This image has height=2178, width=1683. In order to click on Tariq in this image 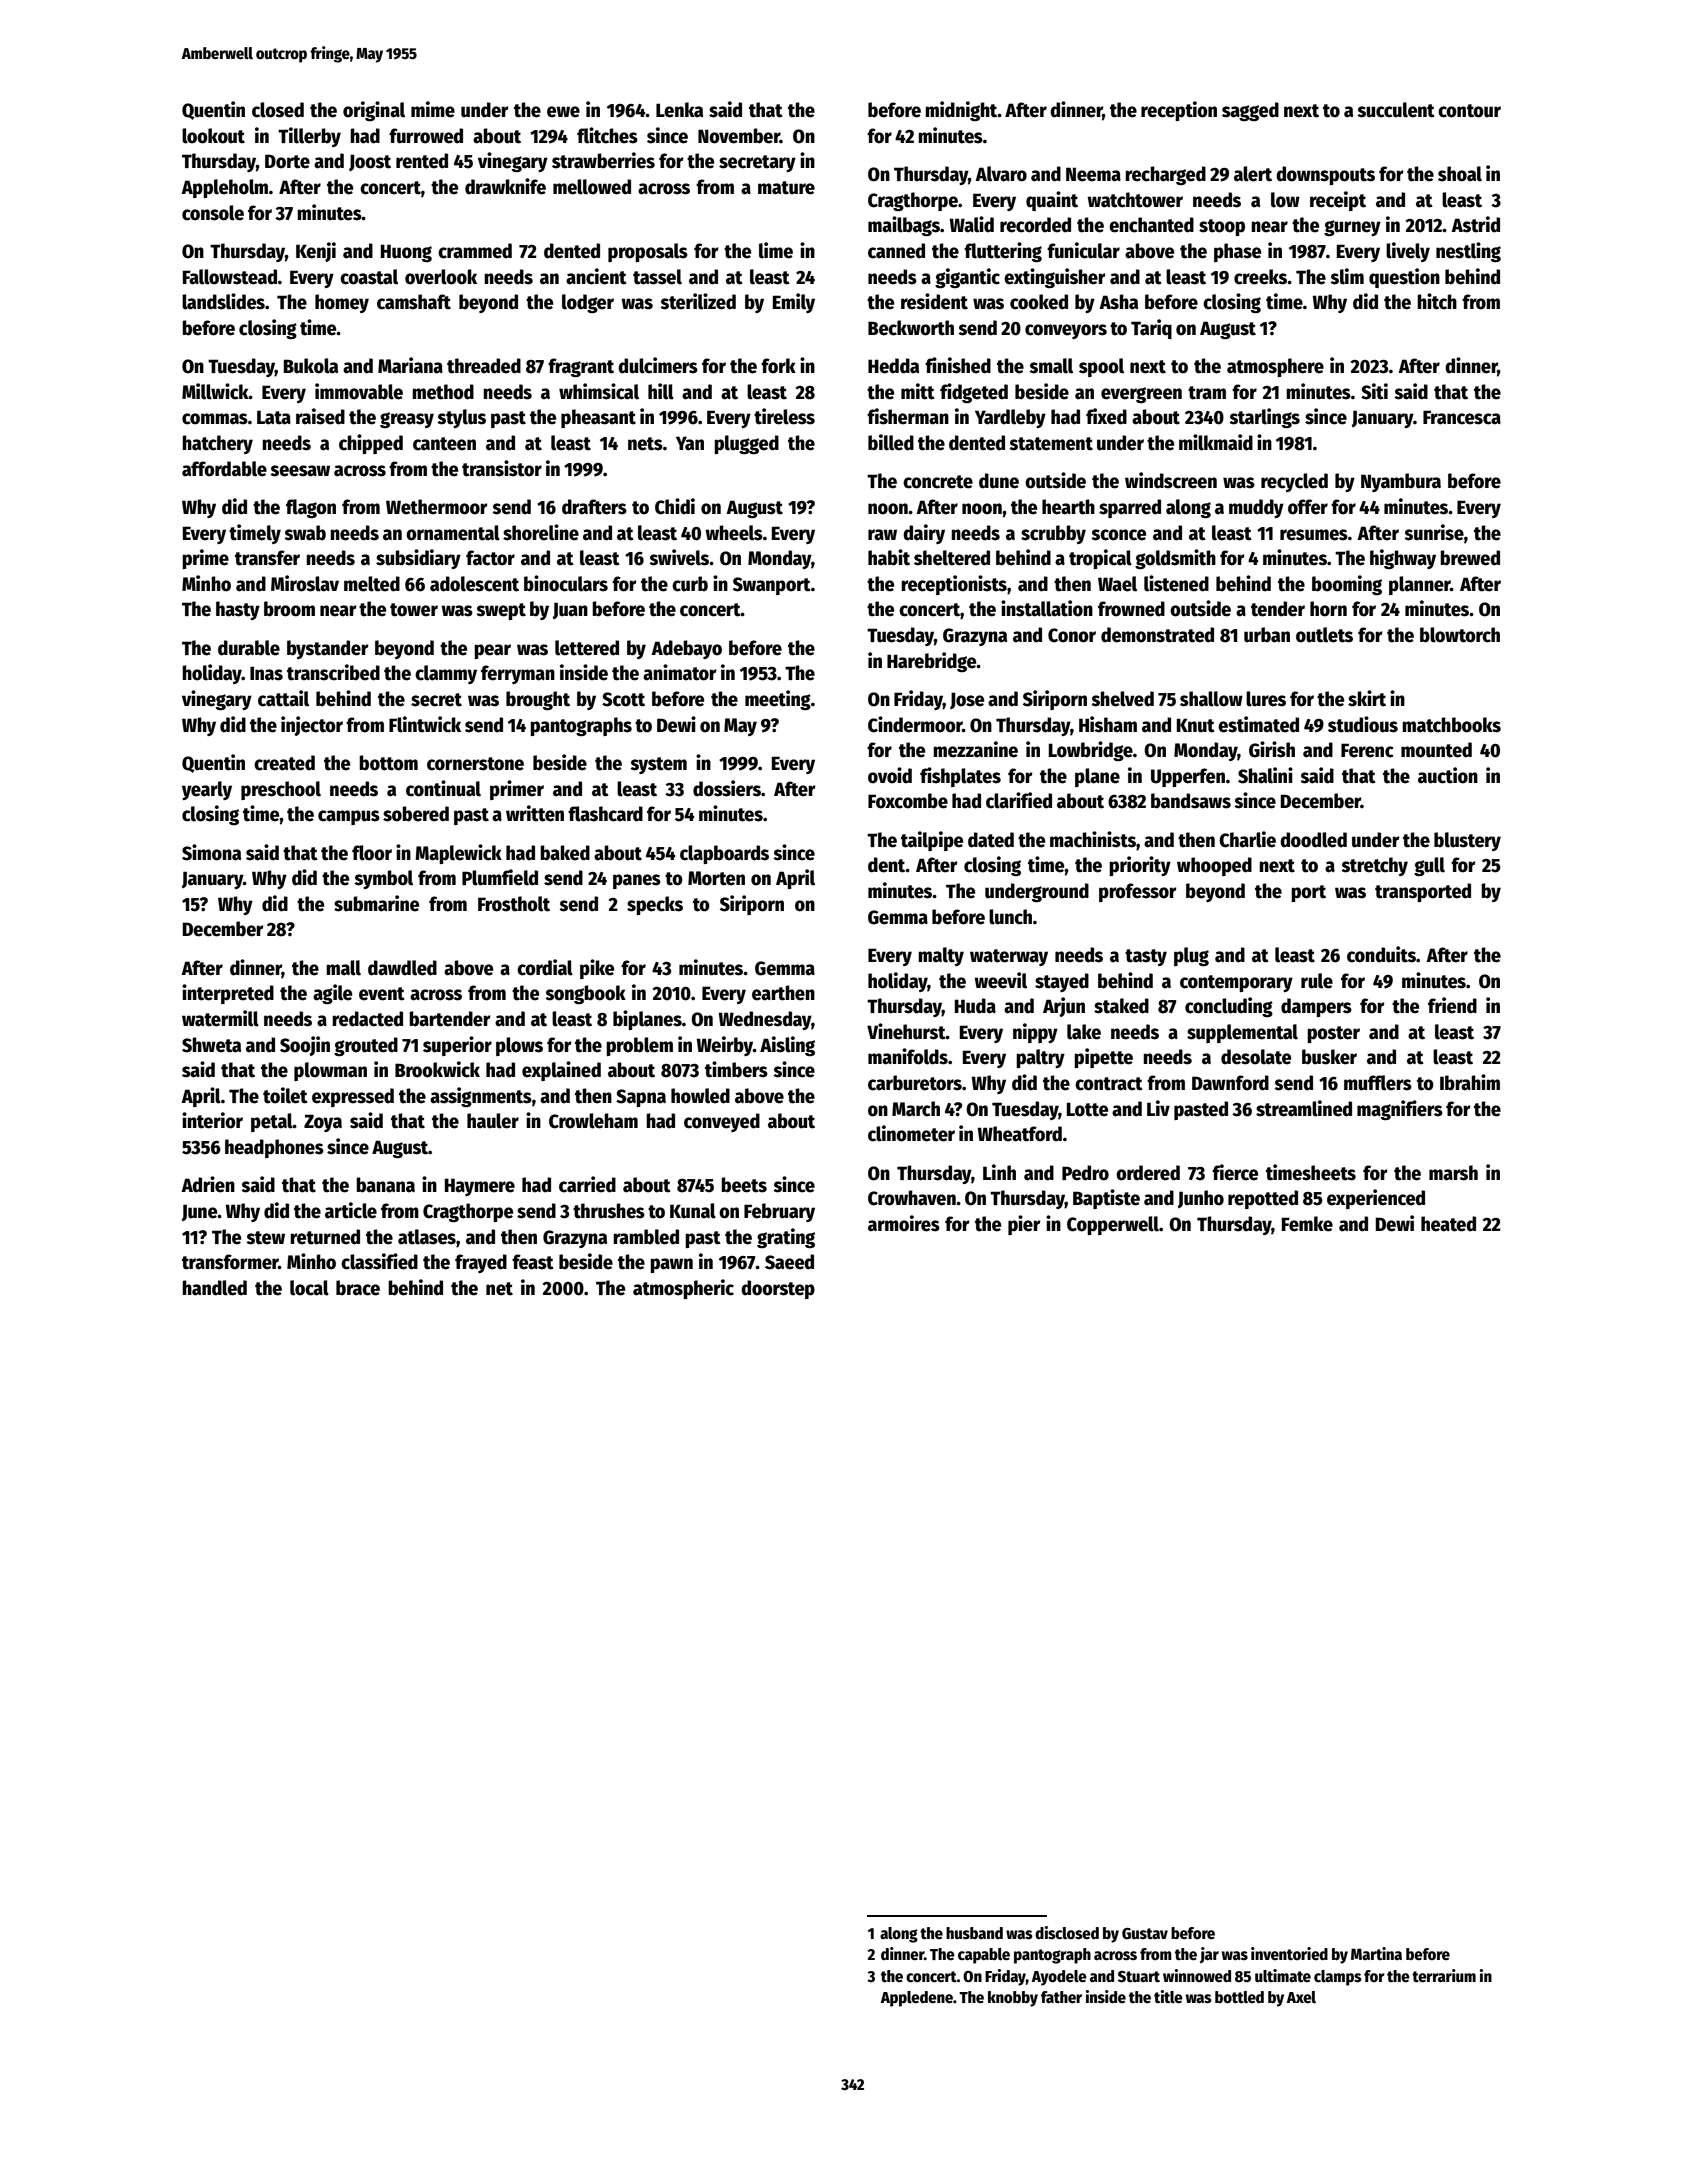, I will do `click(1151, 329)`.
